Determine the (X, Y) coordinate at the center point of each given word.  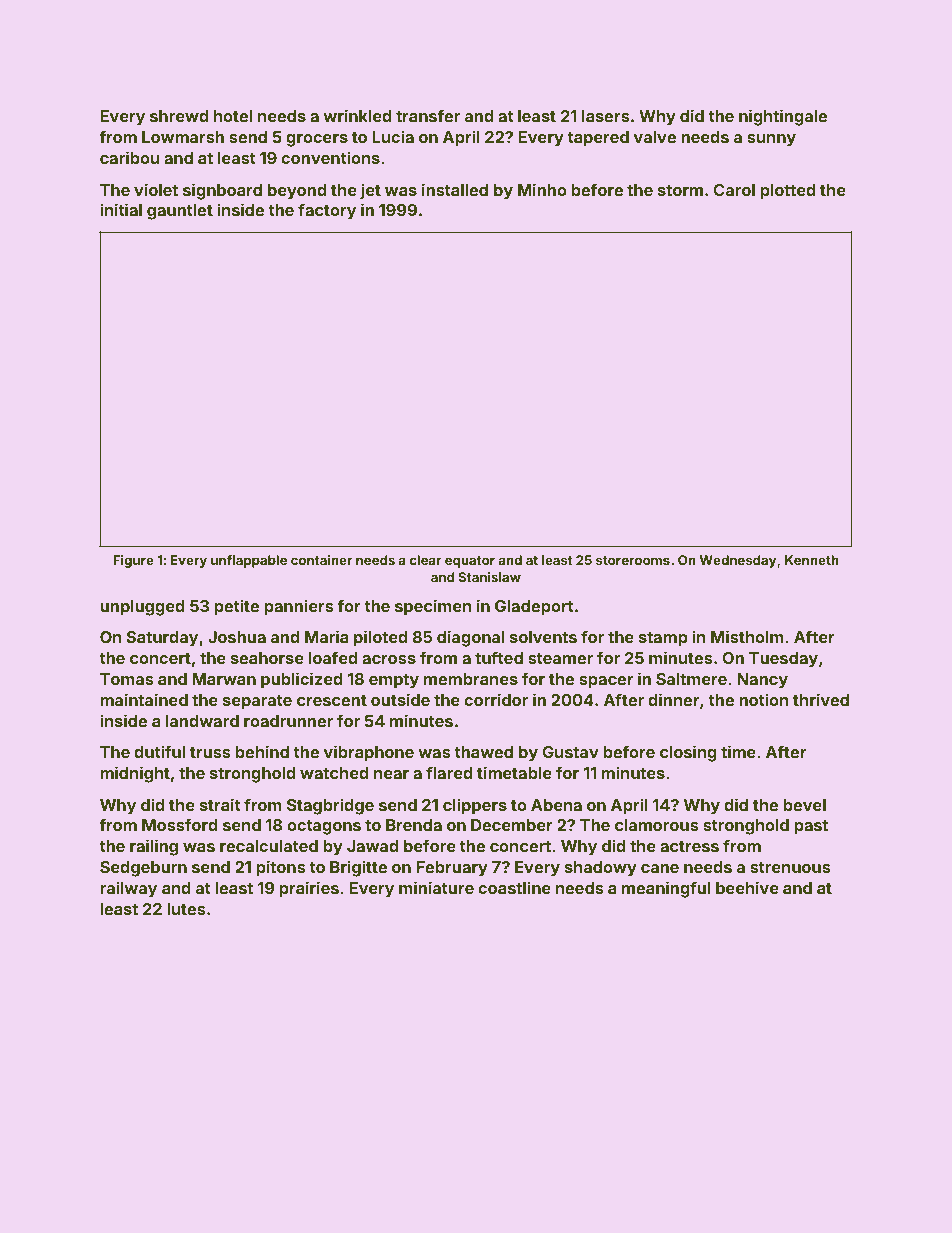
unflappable (249, 561)
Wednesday (738, 561)
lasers (606, 116)
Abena (556, 805)
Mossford (180, 824)
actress (689, 846)
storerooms (633, 560)
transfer (428, 115)
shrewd (179, 116)
